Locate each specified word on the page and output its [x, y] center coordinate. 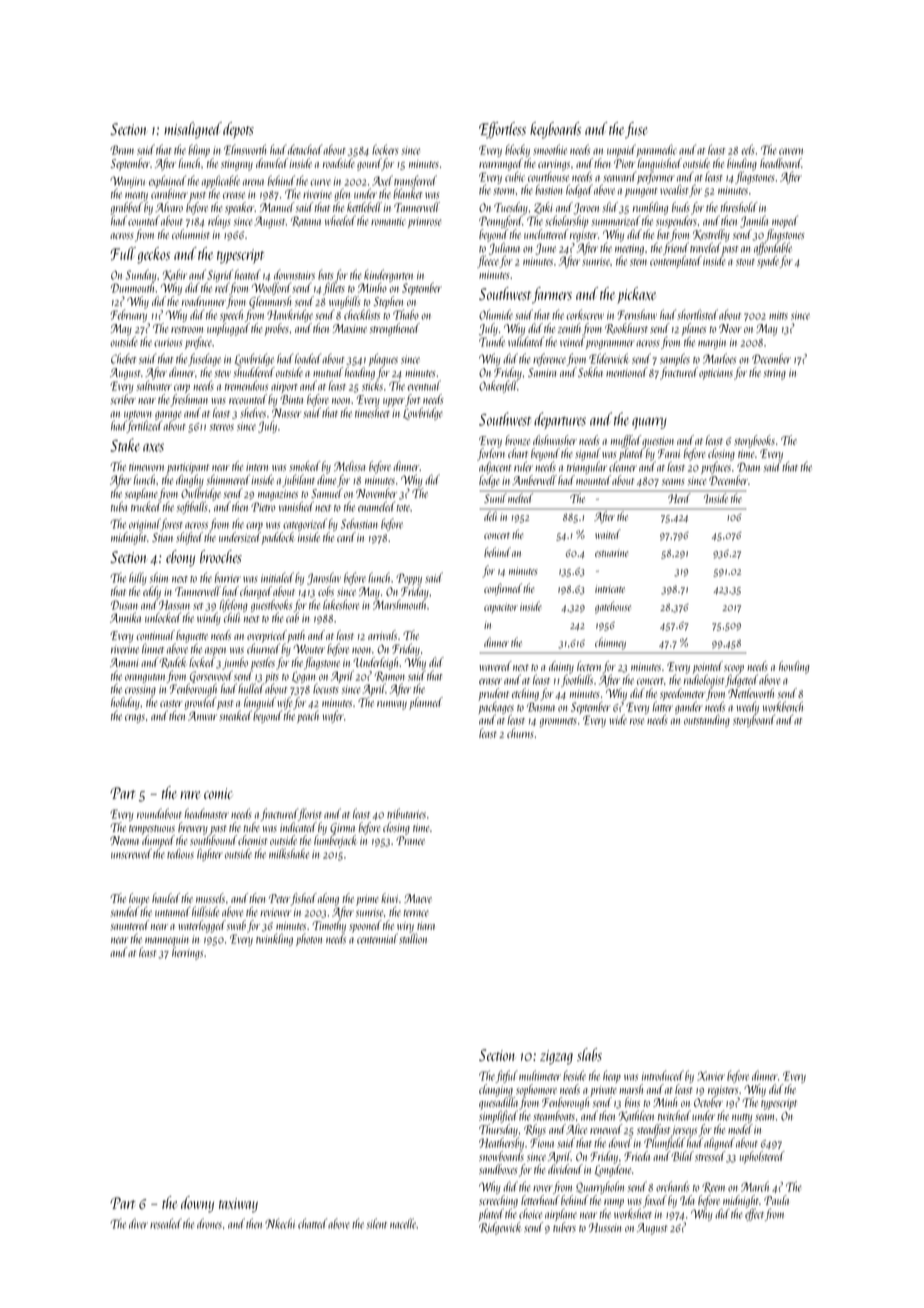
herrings [187, 953]
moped [785, 221]
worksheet [633, 1214]
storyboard [754, 721]
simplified [498, 1117]
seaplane [141, 494]
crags [135, 718]
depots [238, 130]
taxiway [238, 1205]
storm [503, 191]
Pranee [410, 840]
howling [794, 667]
